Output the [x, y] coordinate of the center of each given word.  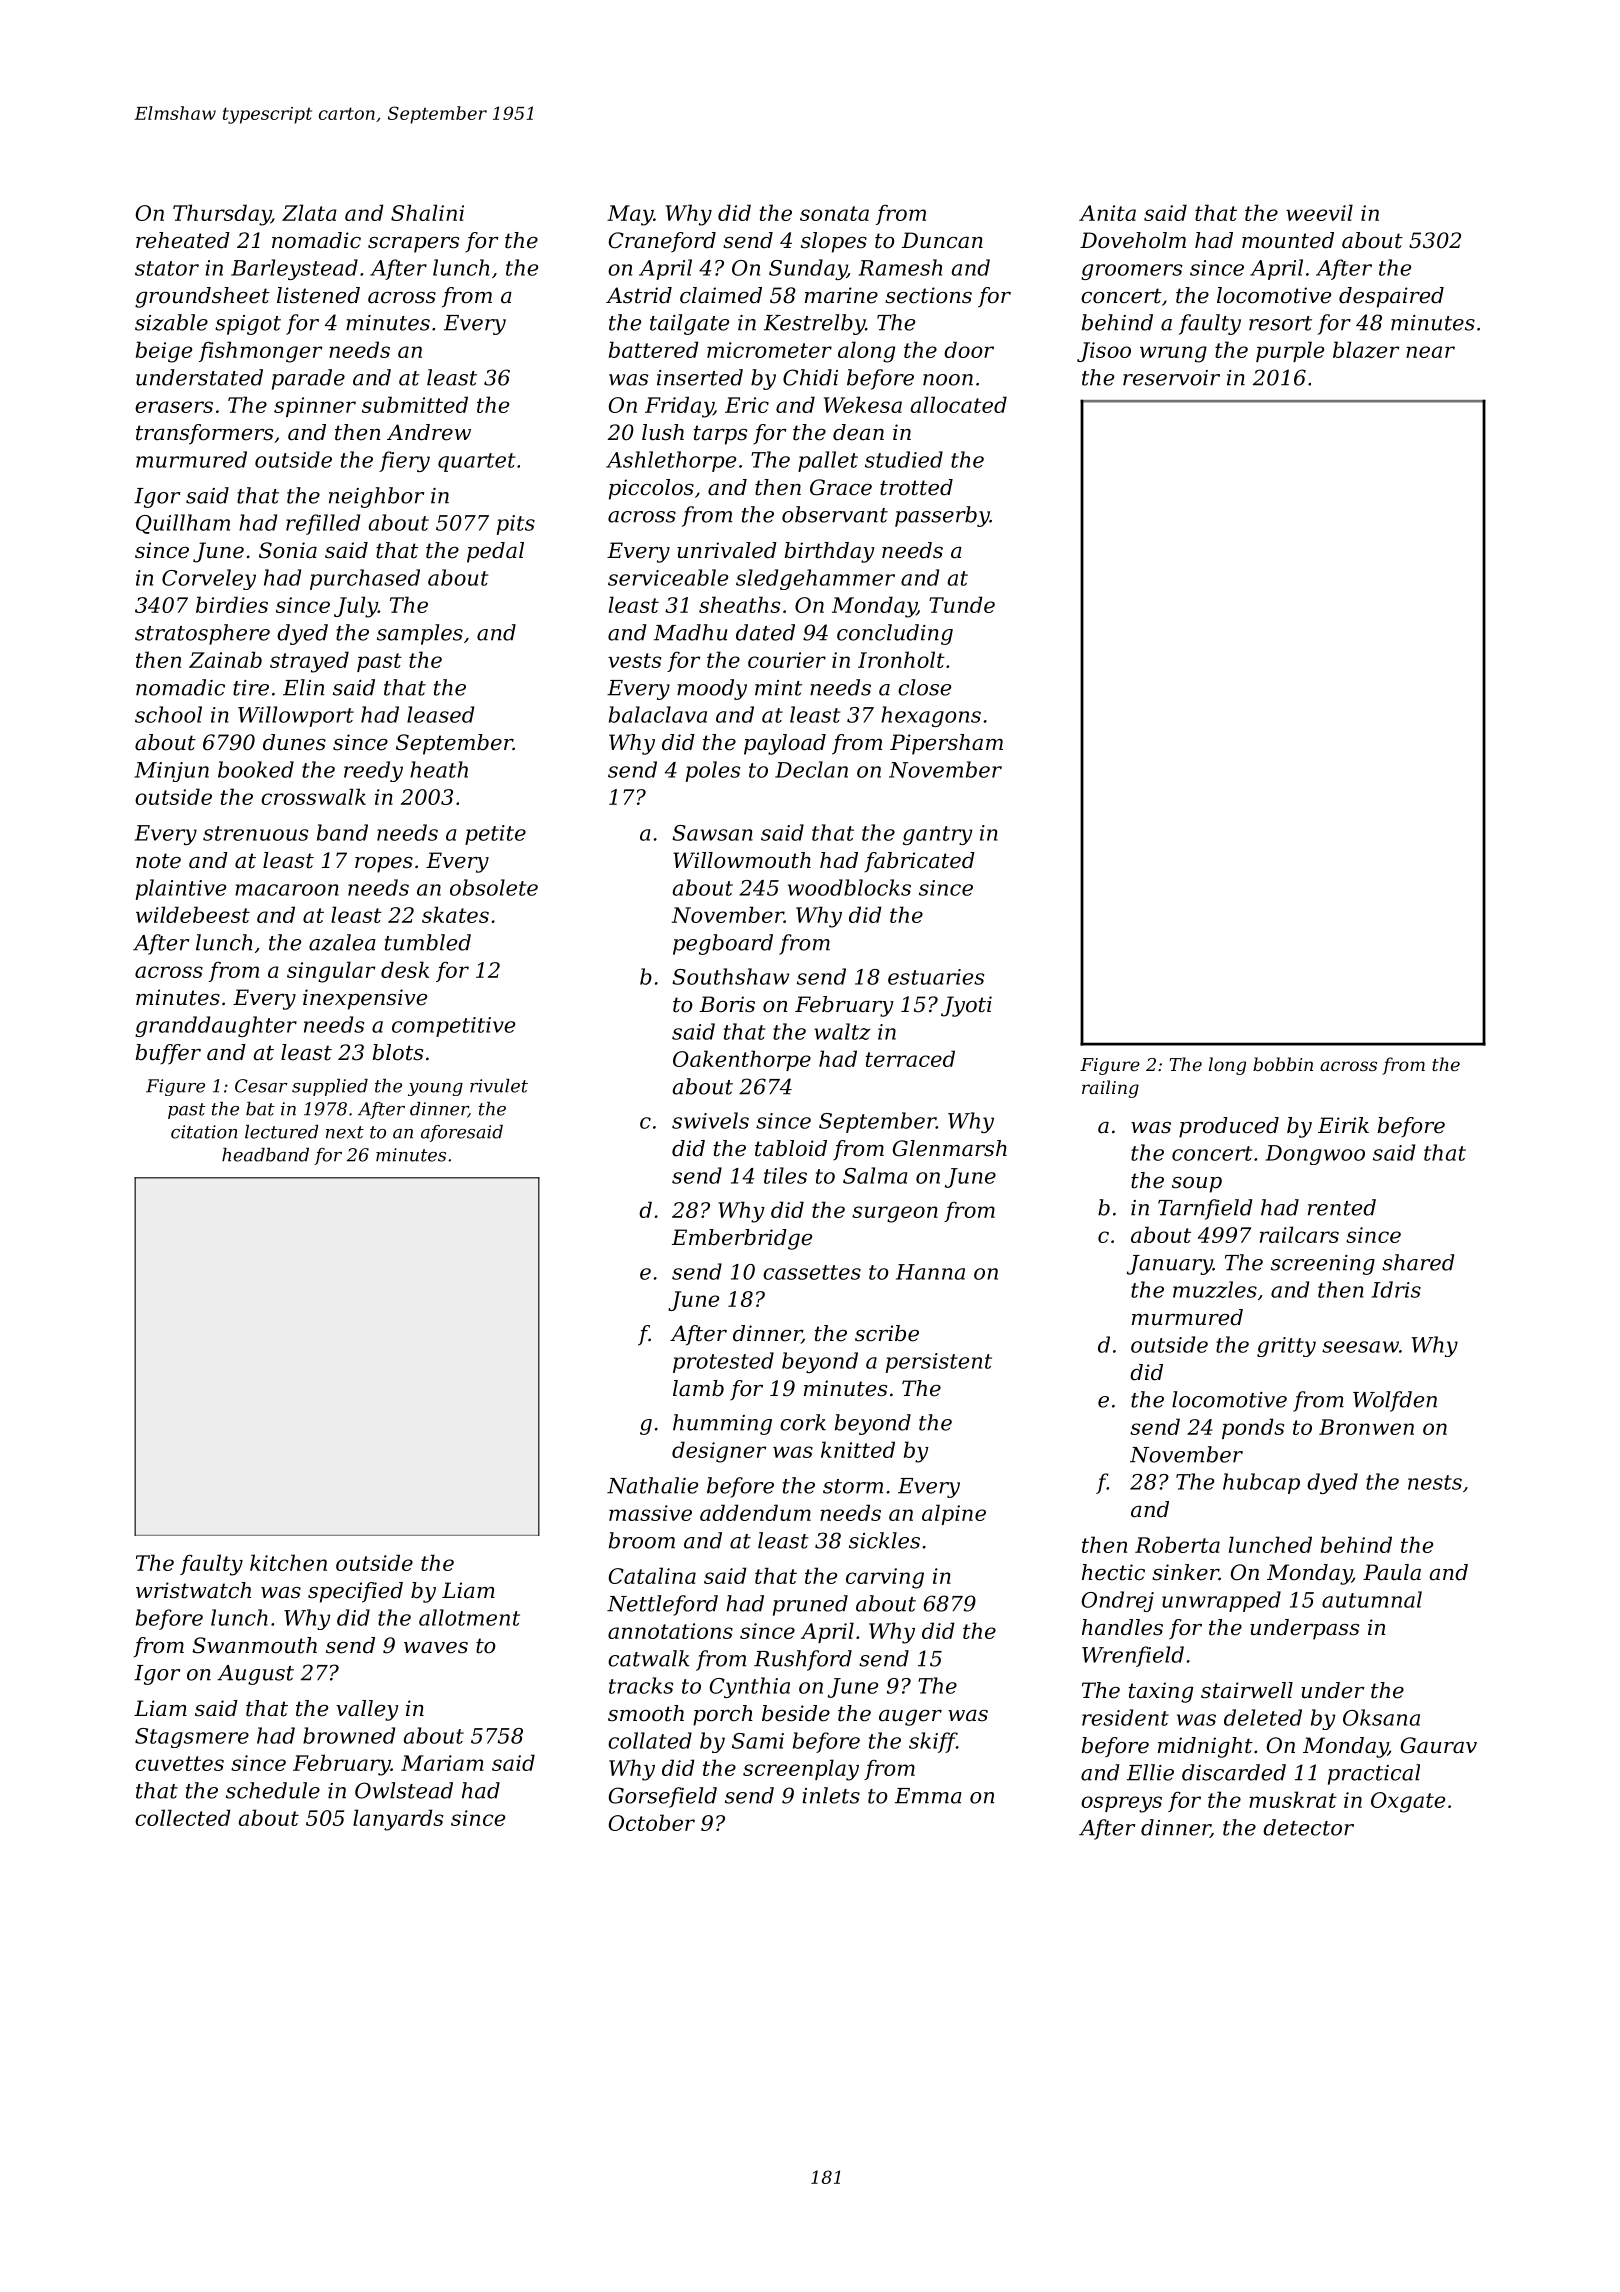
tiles [785, 1175]
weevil [1319, 212]
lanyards [398, 1820]
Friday [679, 407]
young [435, 1089]
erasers [174, 407]
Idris [1396, 1289]
